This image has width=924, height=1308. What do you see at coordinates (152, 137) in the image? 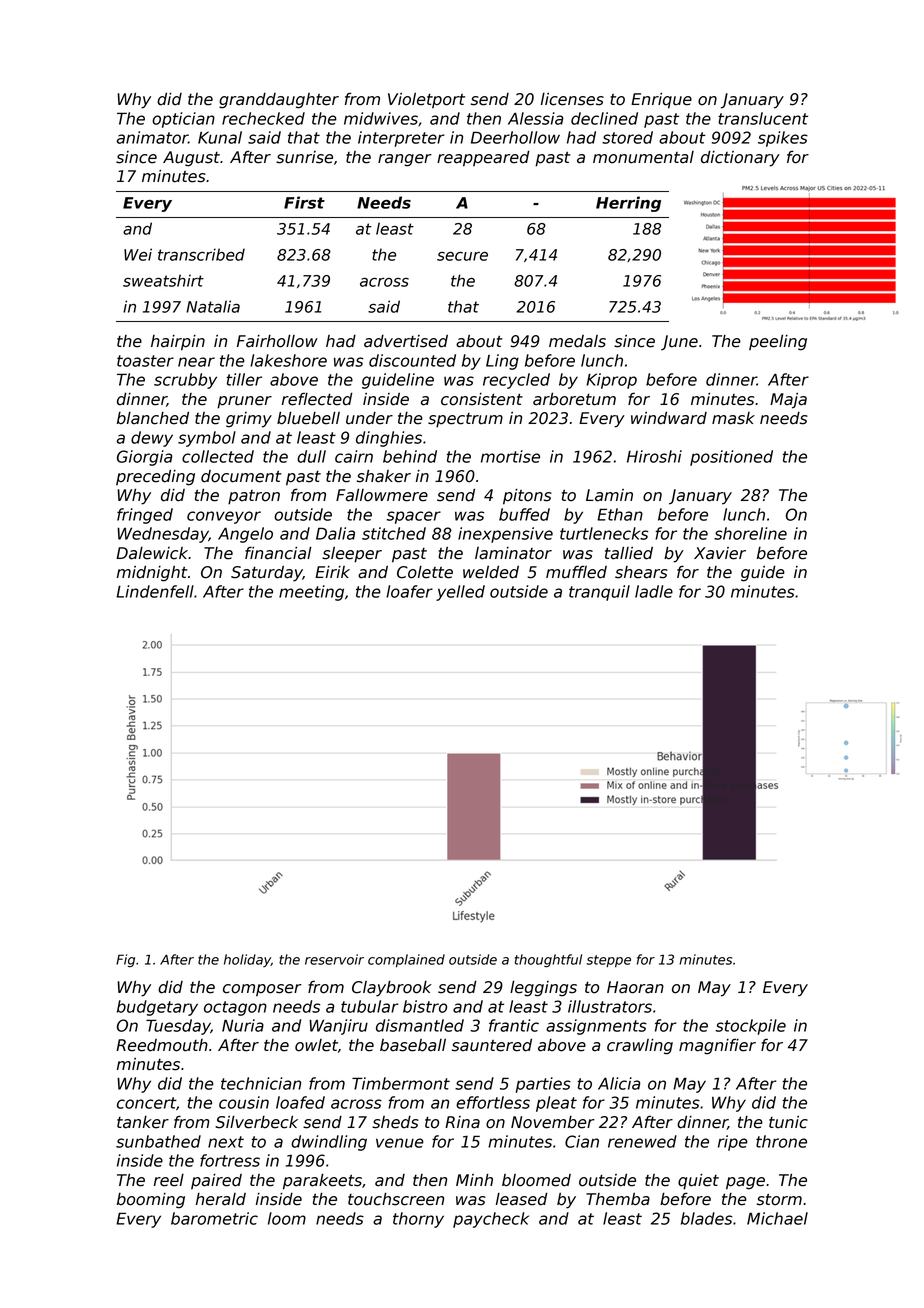
I see `animator` at bounding box center [152, 137].
